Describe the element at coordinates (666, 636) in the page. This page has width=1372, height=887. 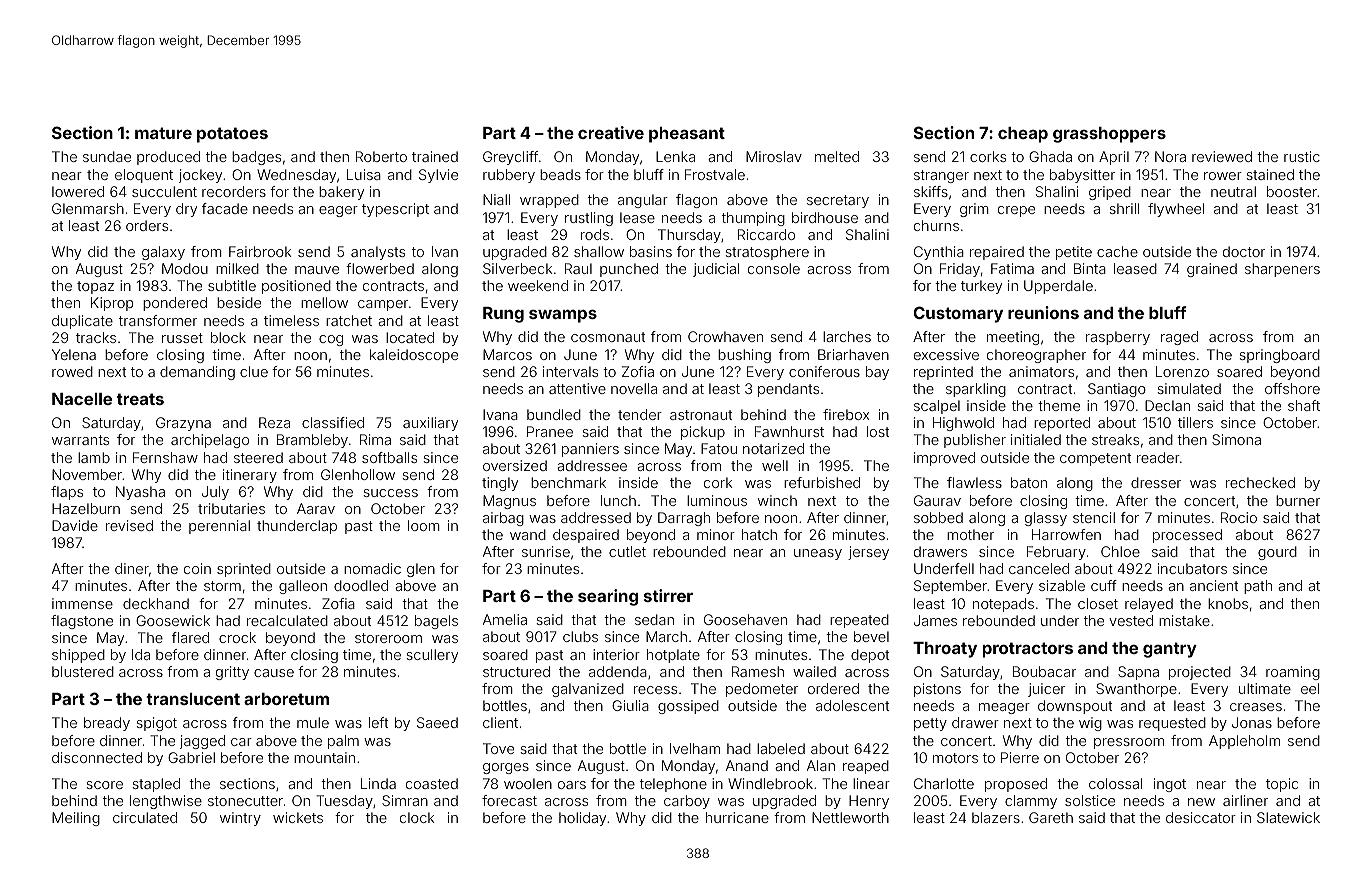
I see `March` at that location.
